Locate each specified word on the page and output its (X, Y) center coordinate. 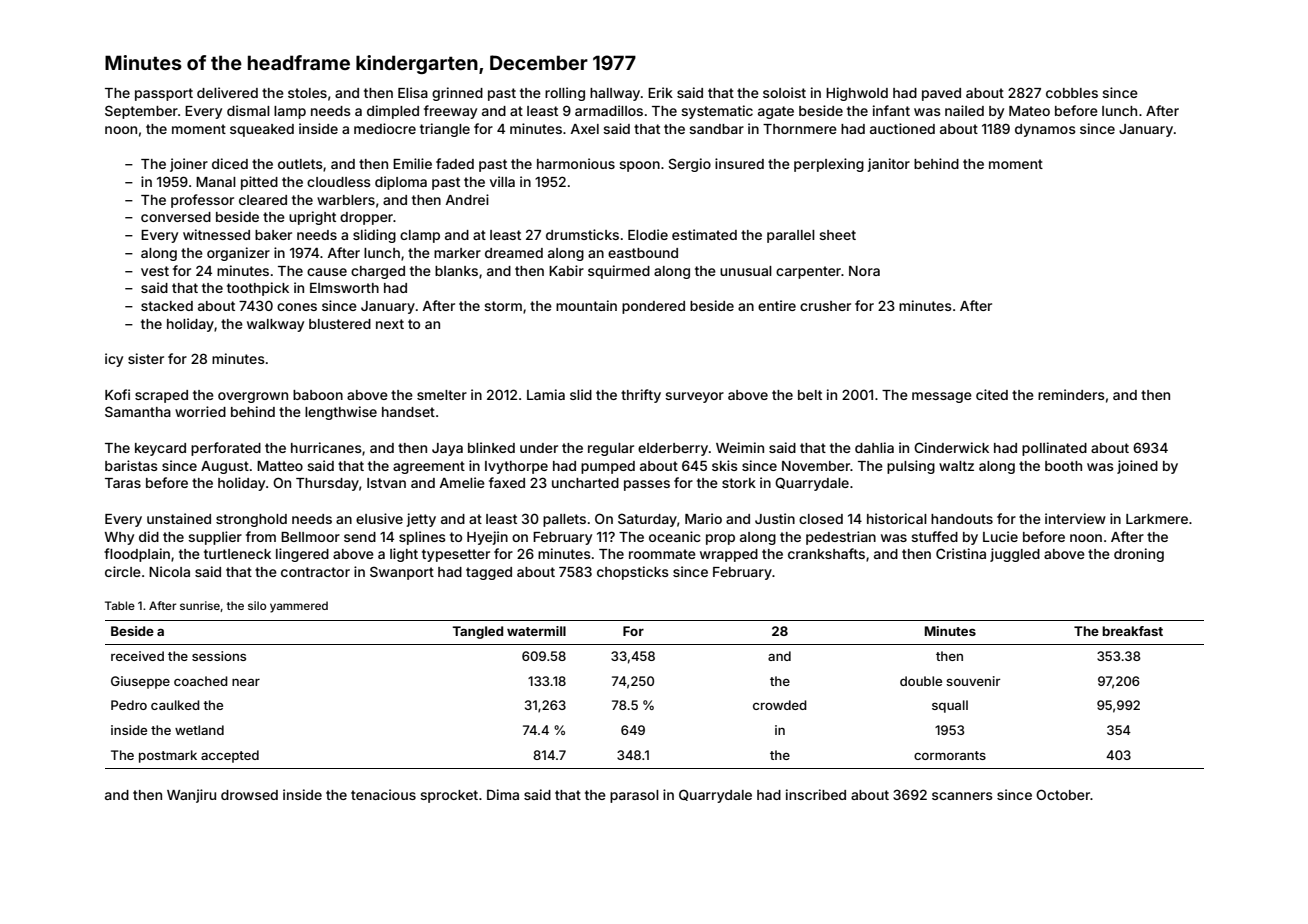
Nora (864, 271)
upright (312, 218)
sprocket (449, 796)
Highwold (857, 94)
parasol (634, 796)
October (1063, 794)
